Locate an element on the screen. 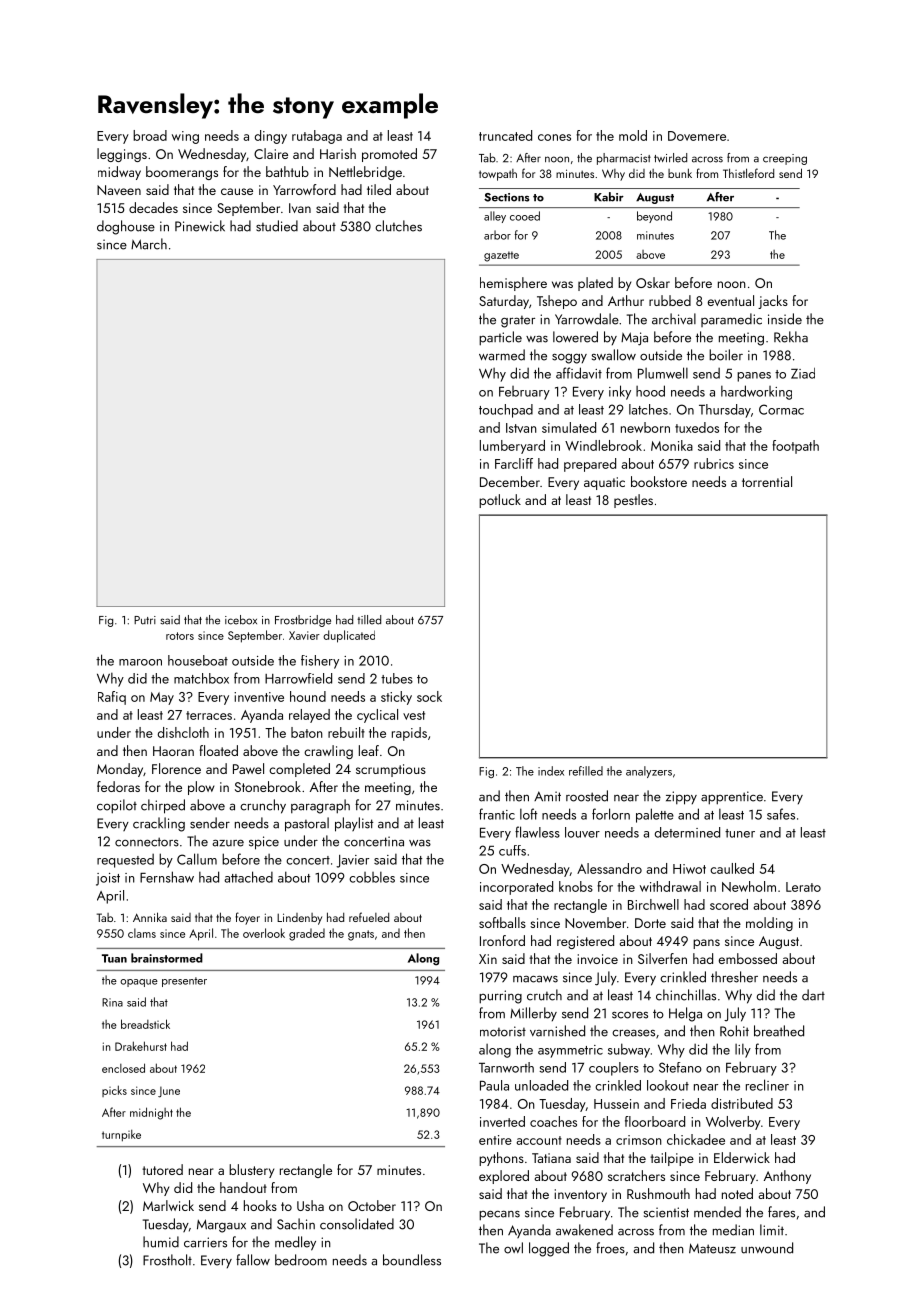 This screenshot has height=1314, width=924. truncated is located at coordinates (505, 135).
